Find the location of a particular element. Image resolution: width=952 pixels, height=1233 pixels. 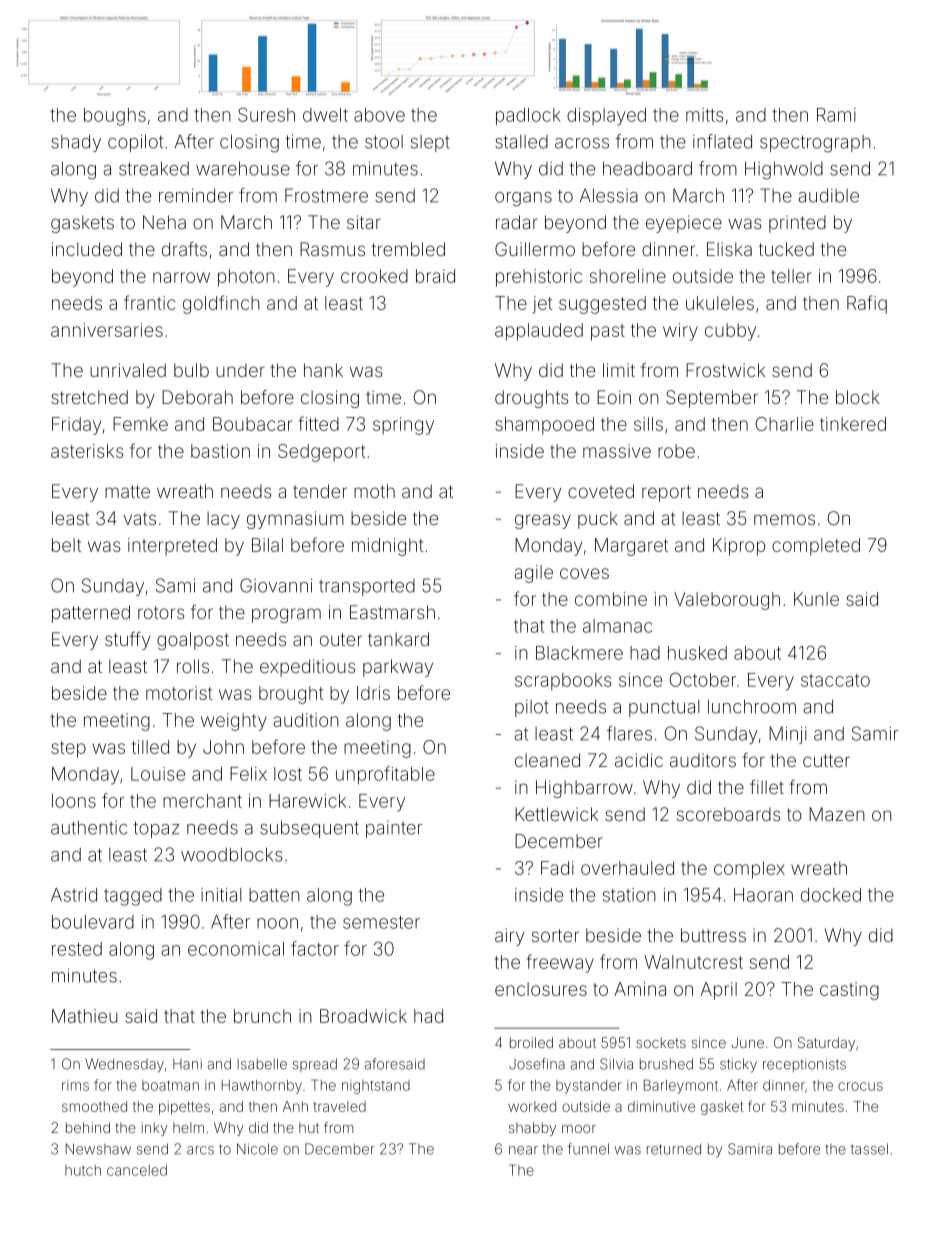

Suresh is located at coordinates (266, 114).
